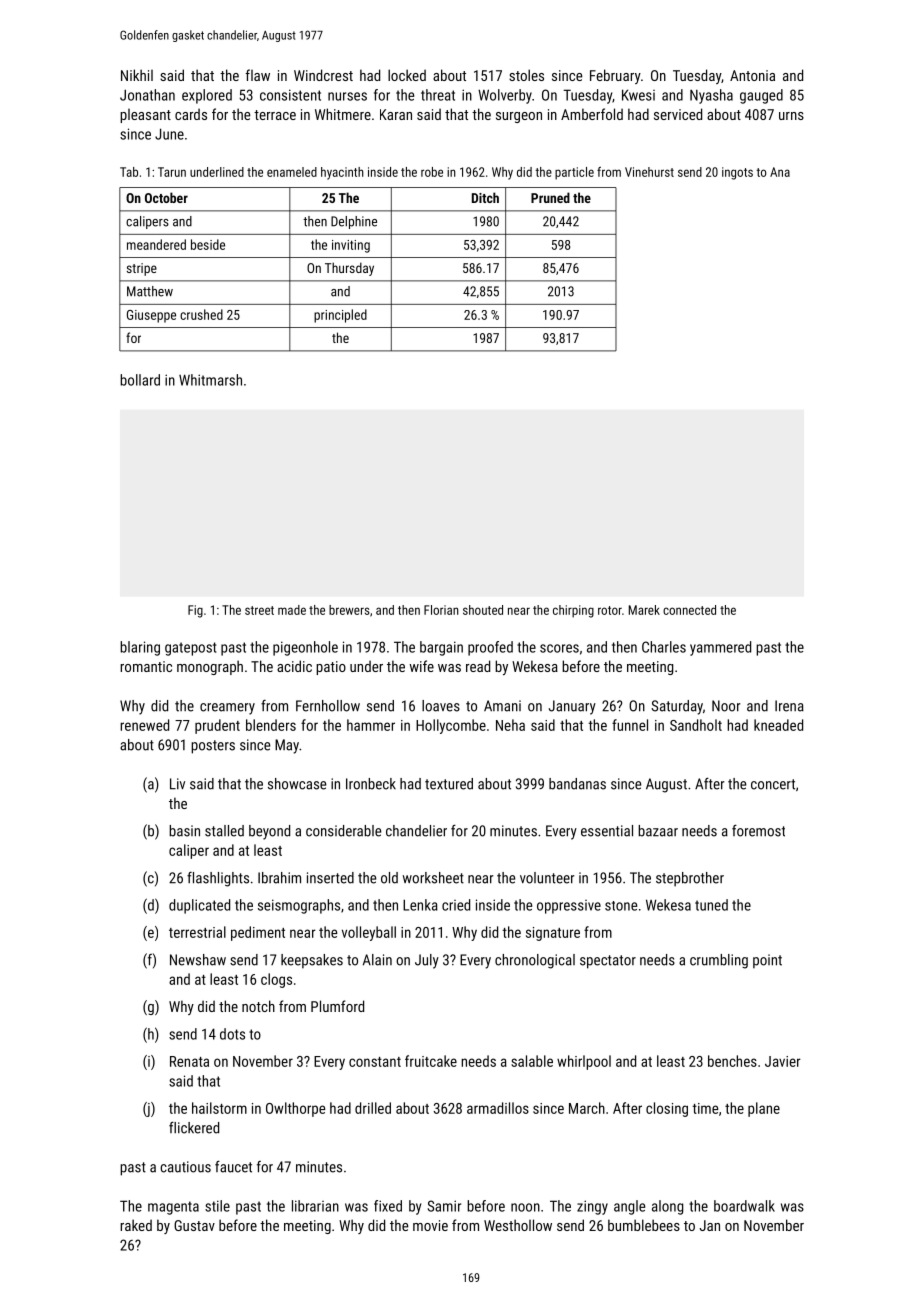  What do you see at coordinates (644, 610) in the document?
I see `Marek` at bounding box center [644, 610].
